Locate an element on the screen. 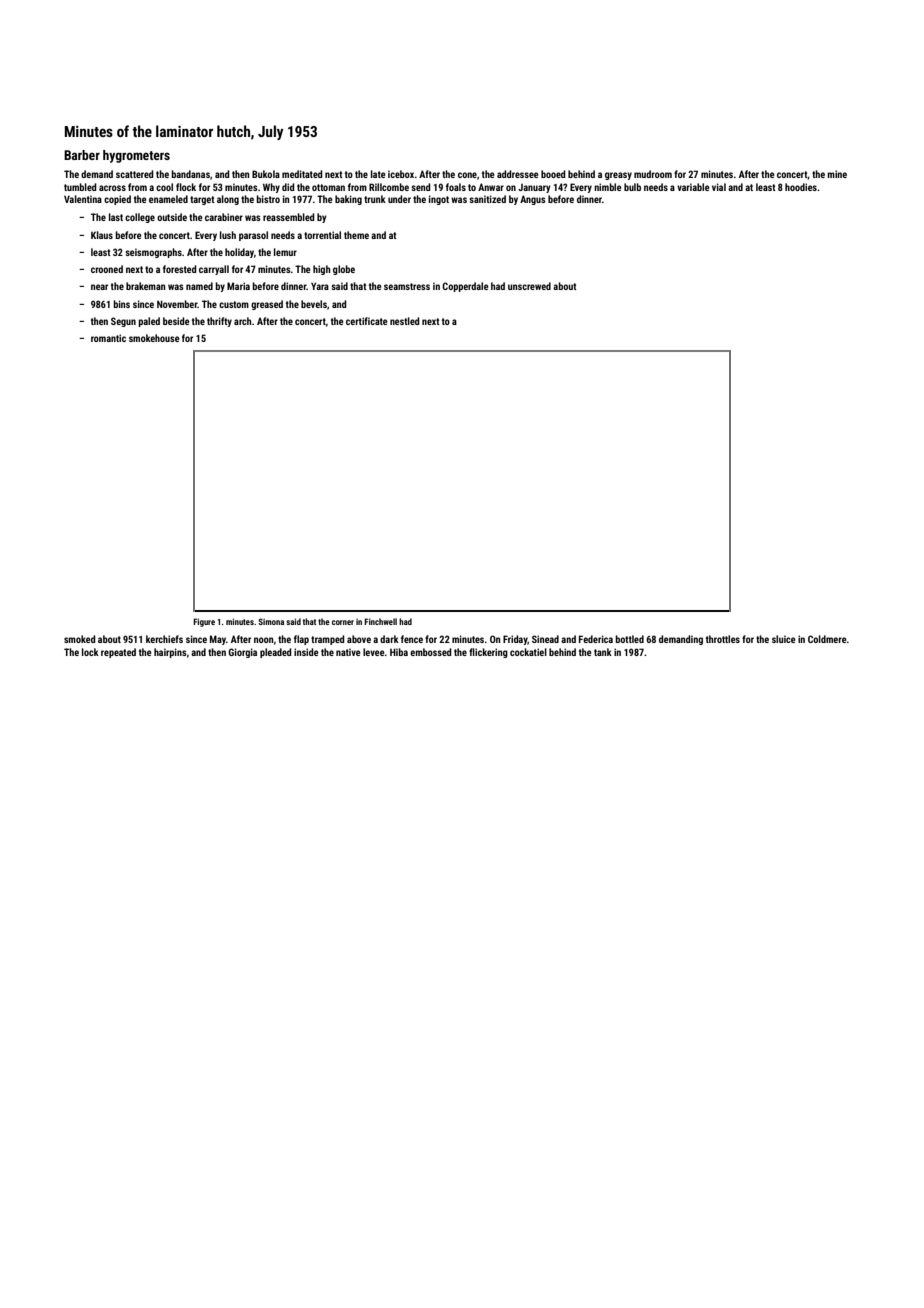 The height and width of the screenshot is (1308, 924). Barber is located at coordinates (82, 155).
